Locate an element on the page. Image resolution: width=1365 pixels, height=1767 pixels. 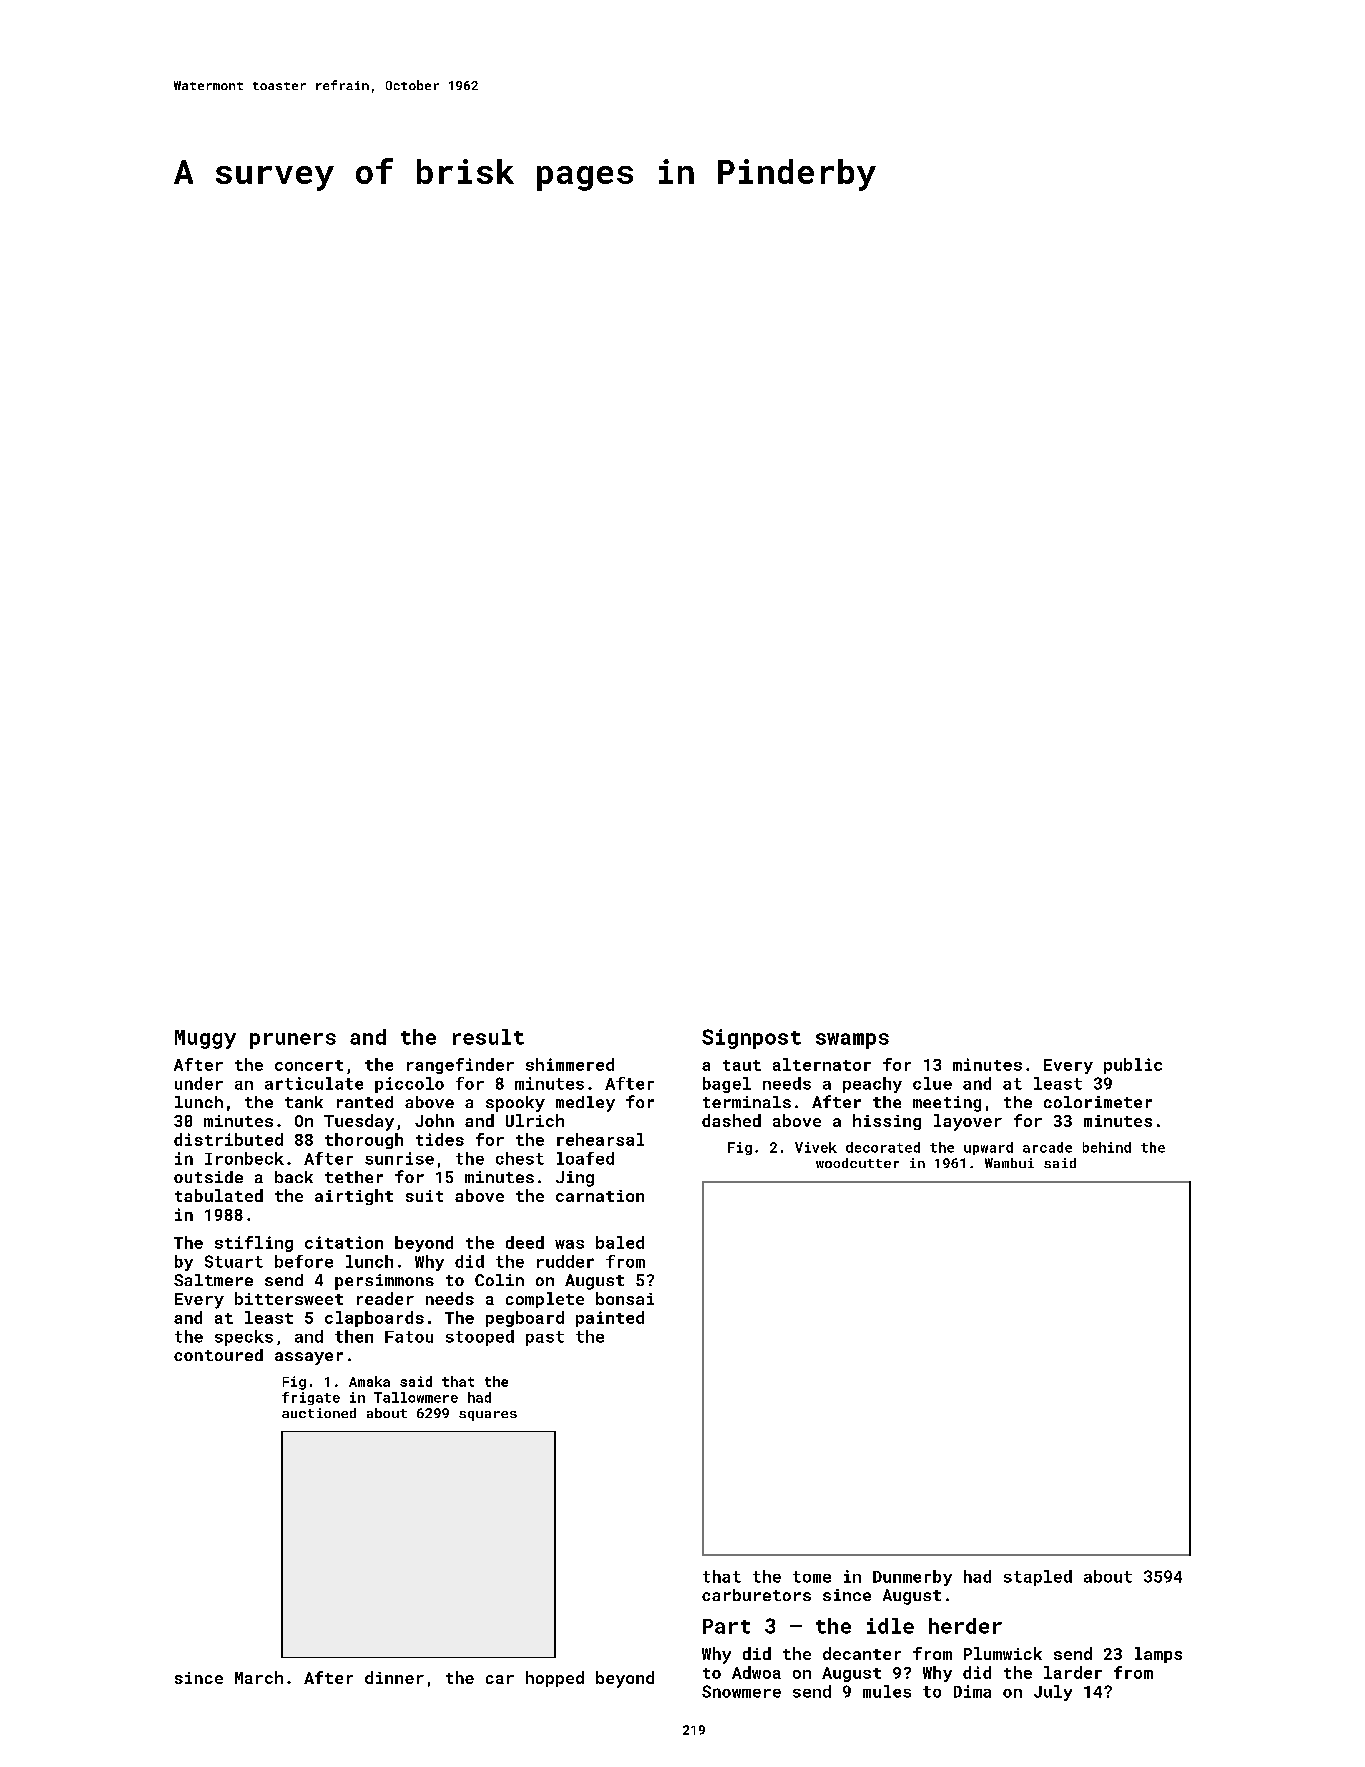
squares is located at coordinates (488, 1416).
